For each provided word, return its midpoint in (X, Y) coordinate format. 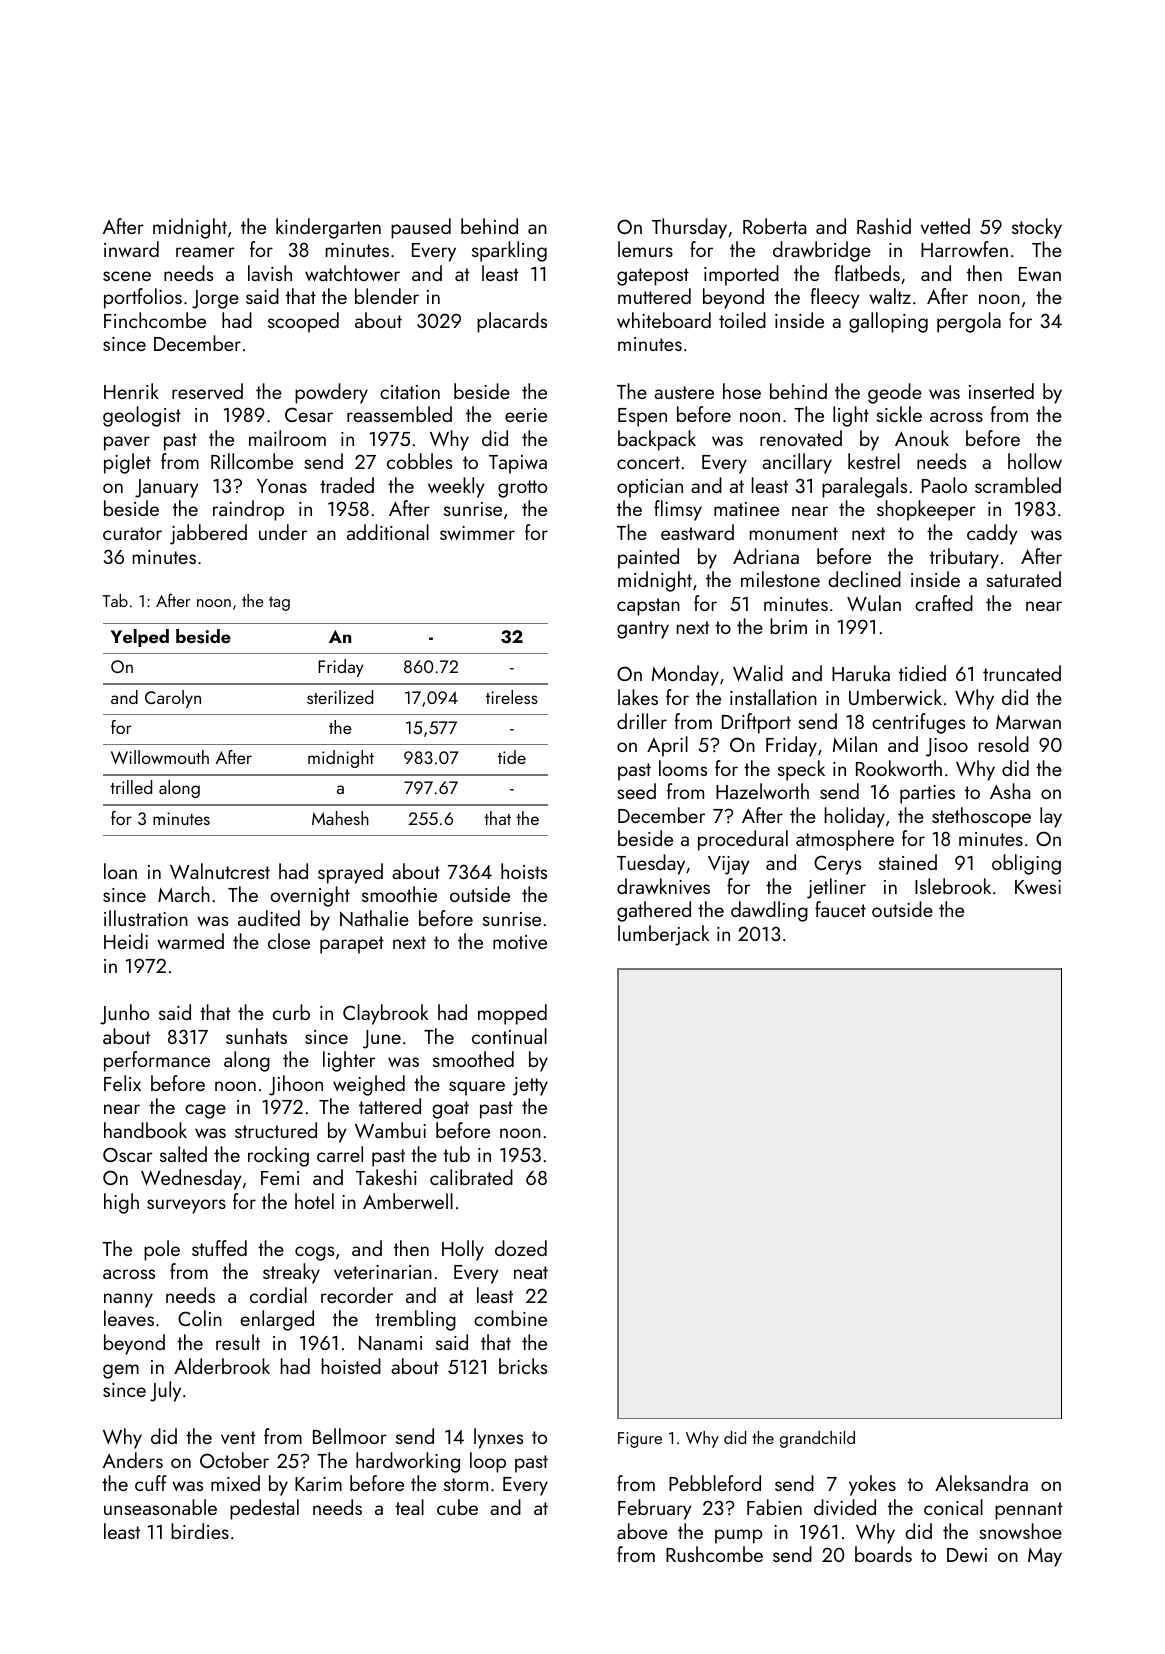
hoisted (351, 1366)
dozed (521, 1248)
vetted (945, 226)
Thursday (689, 228)
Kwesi (1038, 887)
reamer (205, 252)
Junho (124, 1014)
